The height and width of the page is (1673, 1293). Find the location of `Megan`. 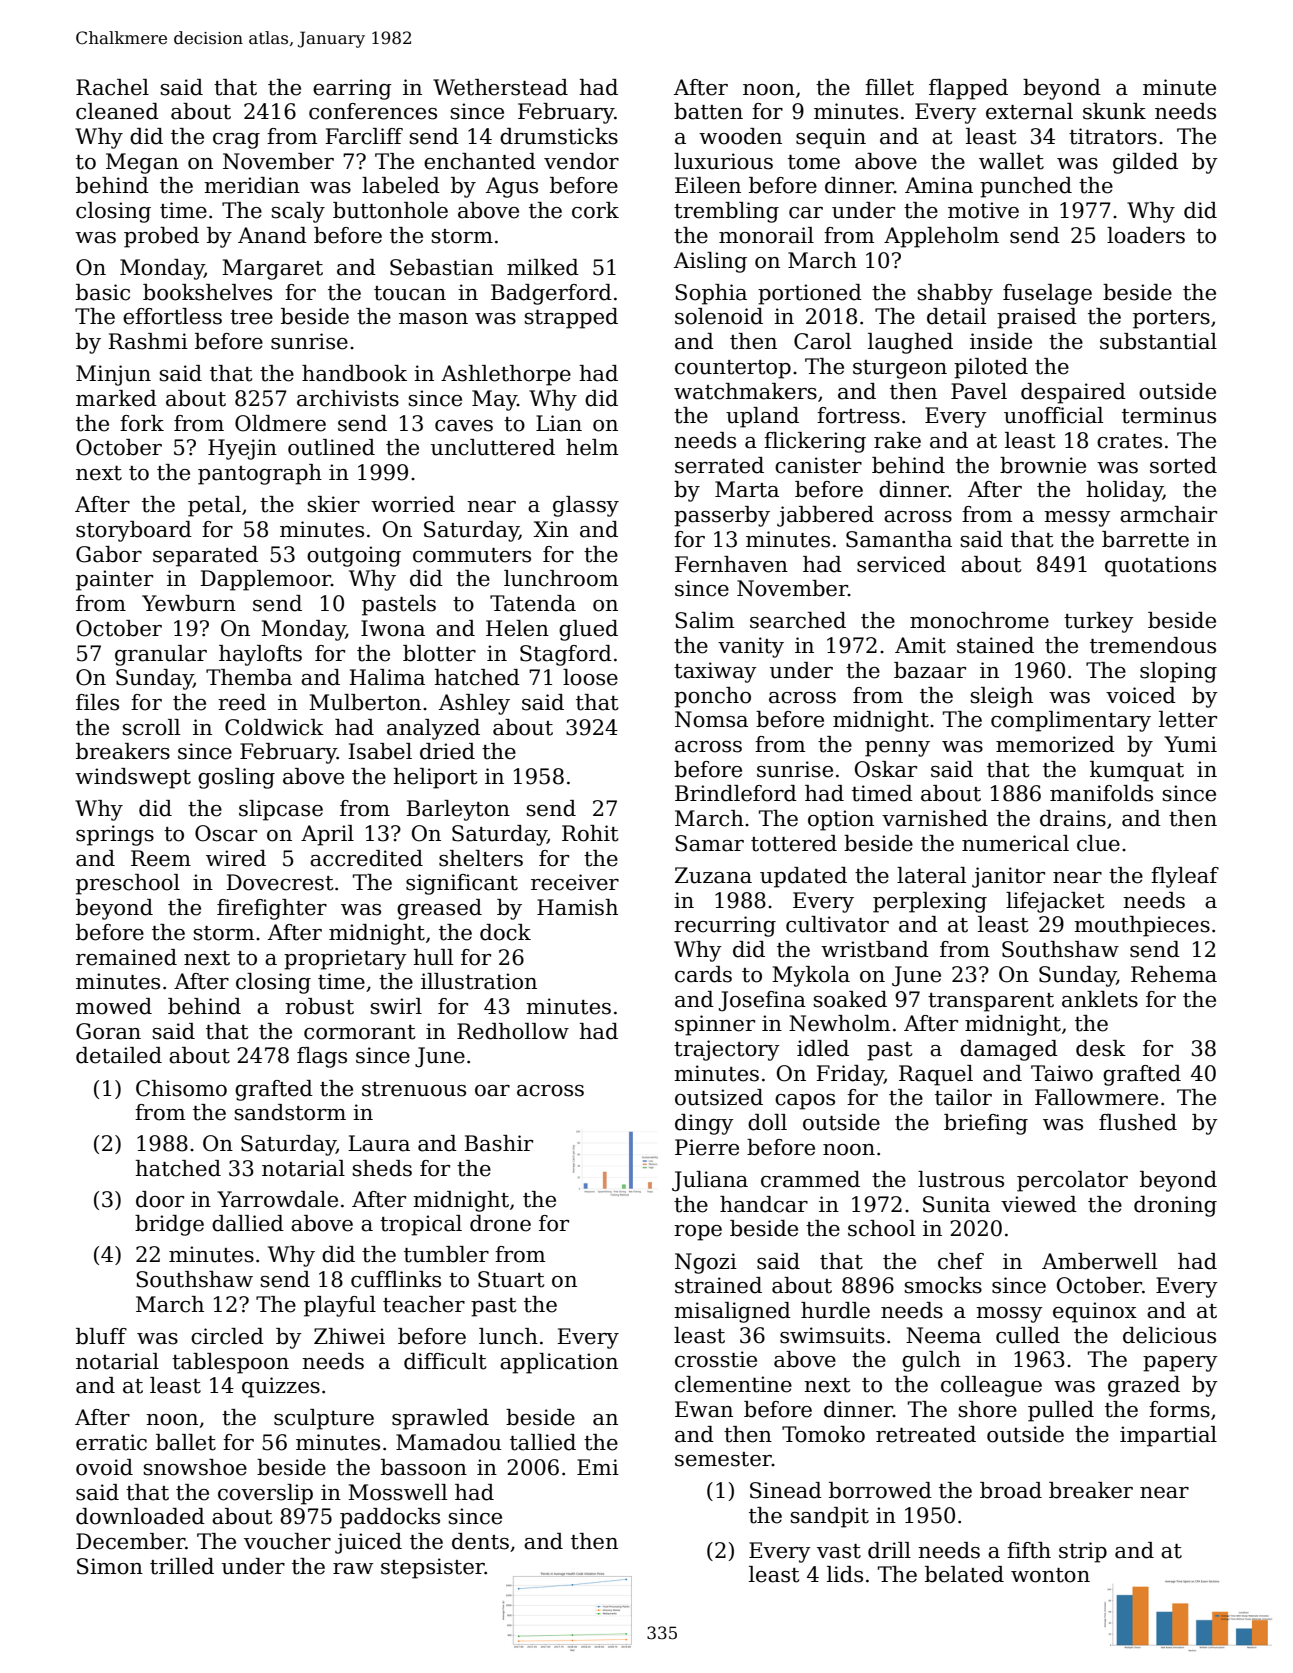

Megan is located at coordinates (142, 163).
